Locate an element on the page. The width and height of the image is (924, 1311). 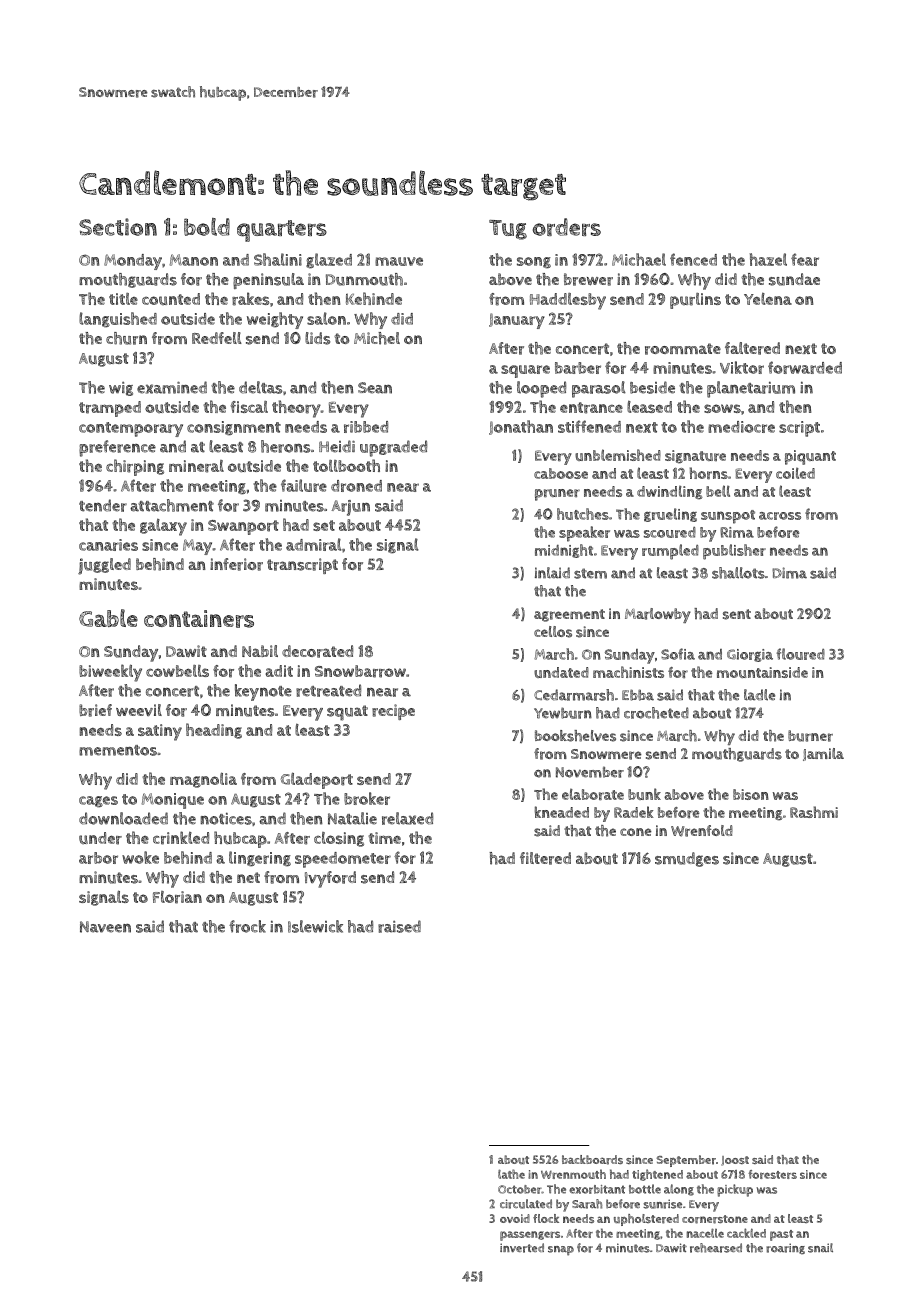
Naveen is located at coordinates (105, 927).
